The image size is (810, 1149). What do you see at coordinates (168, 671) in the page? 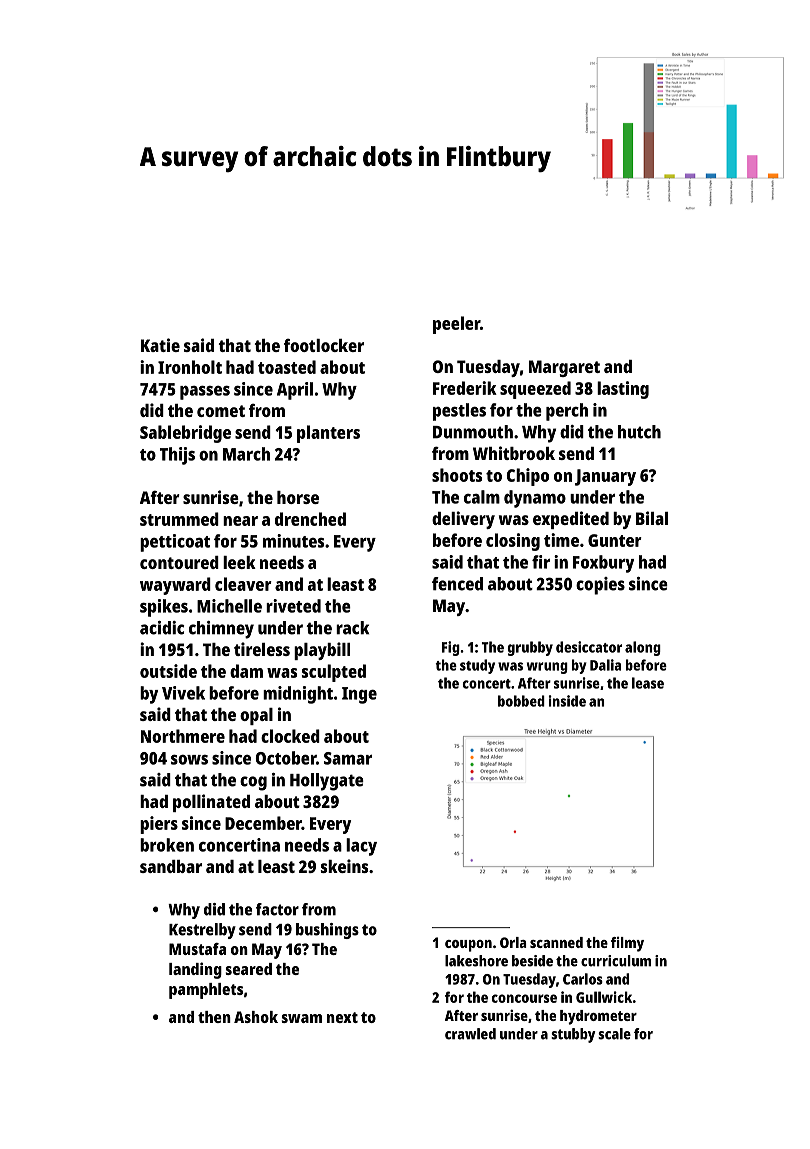
I see `outside` at bounding box center [168, 671].
